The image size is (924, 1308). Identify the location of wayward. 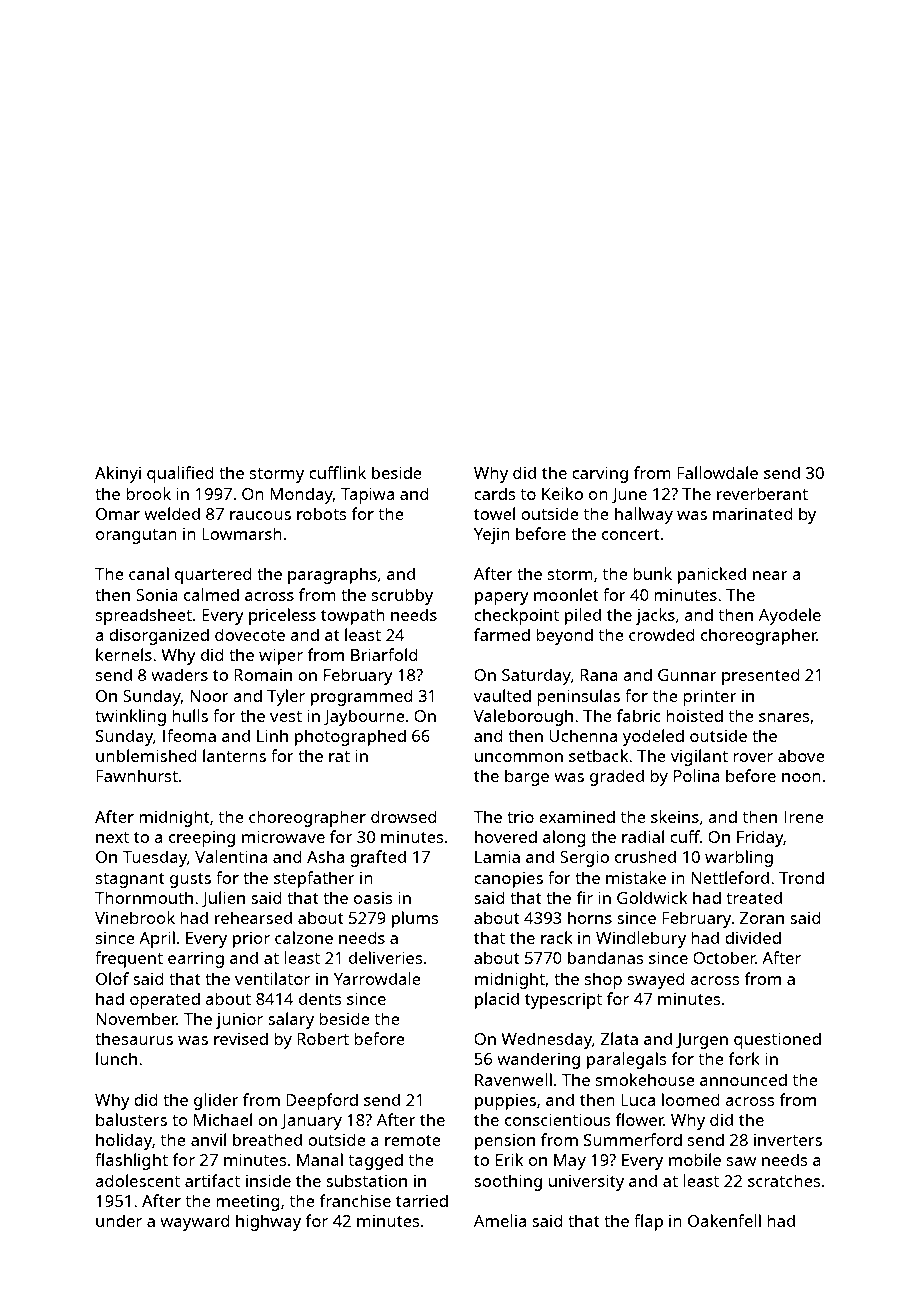
(195, 1222).
